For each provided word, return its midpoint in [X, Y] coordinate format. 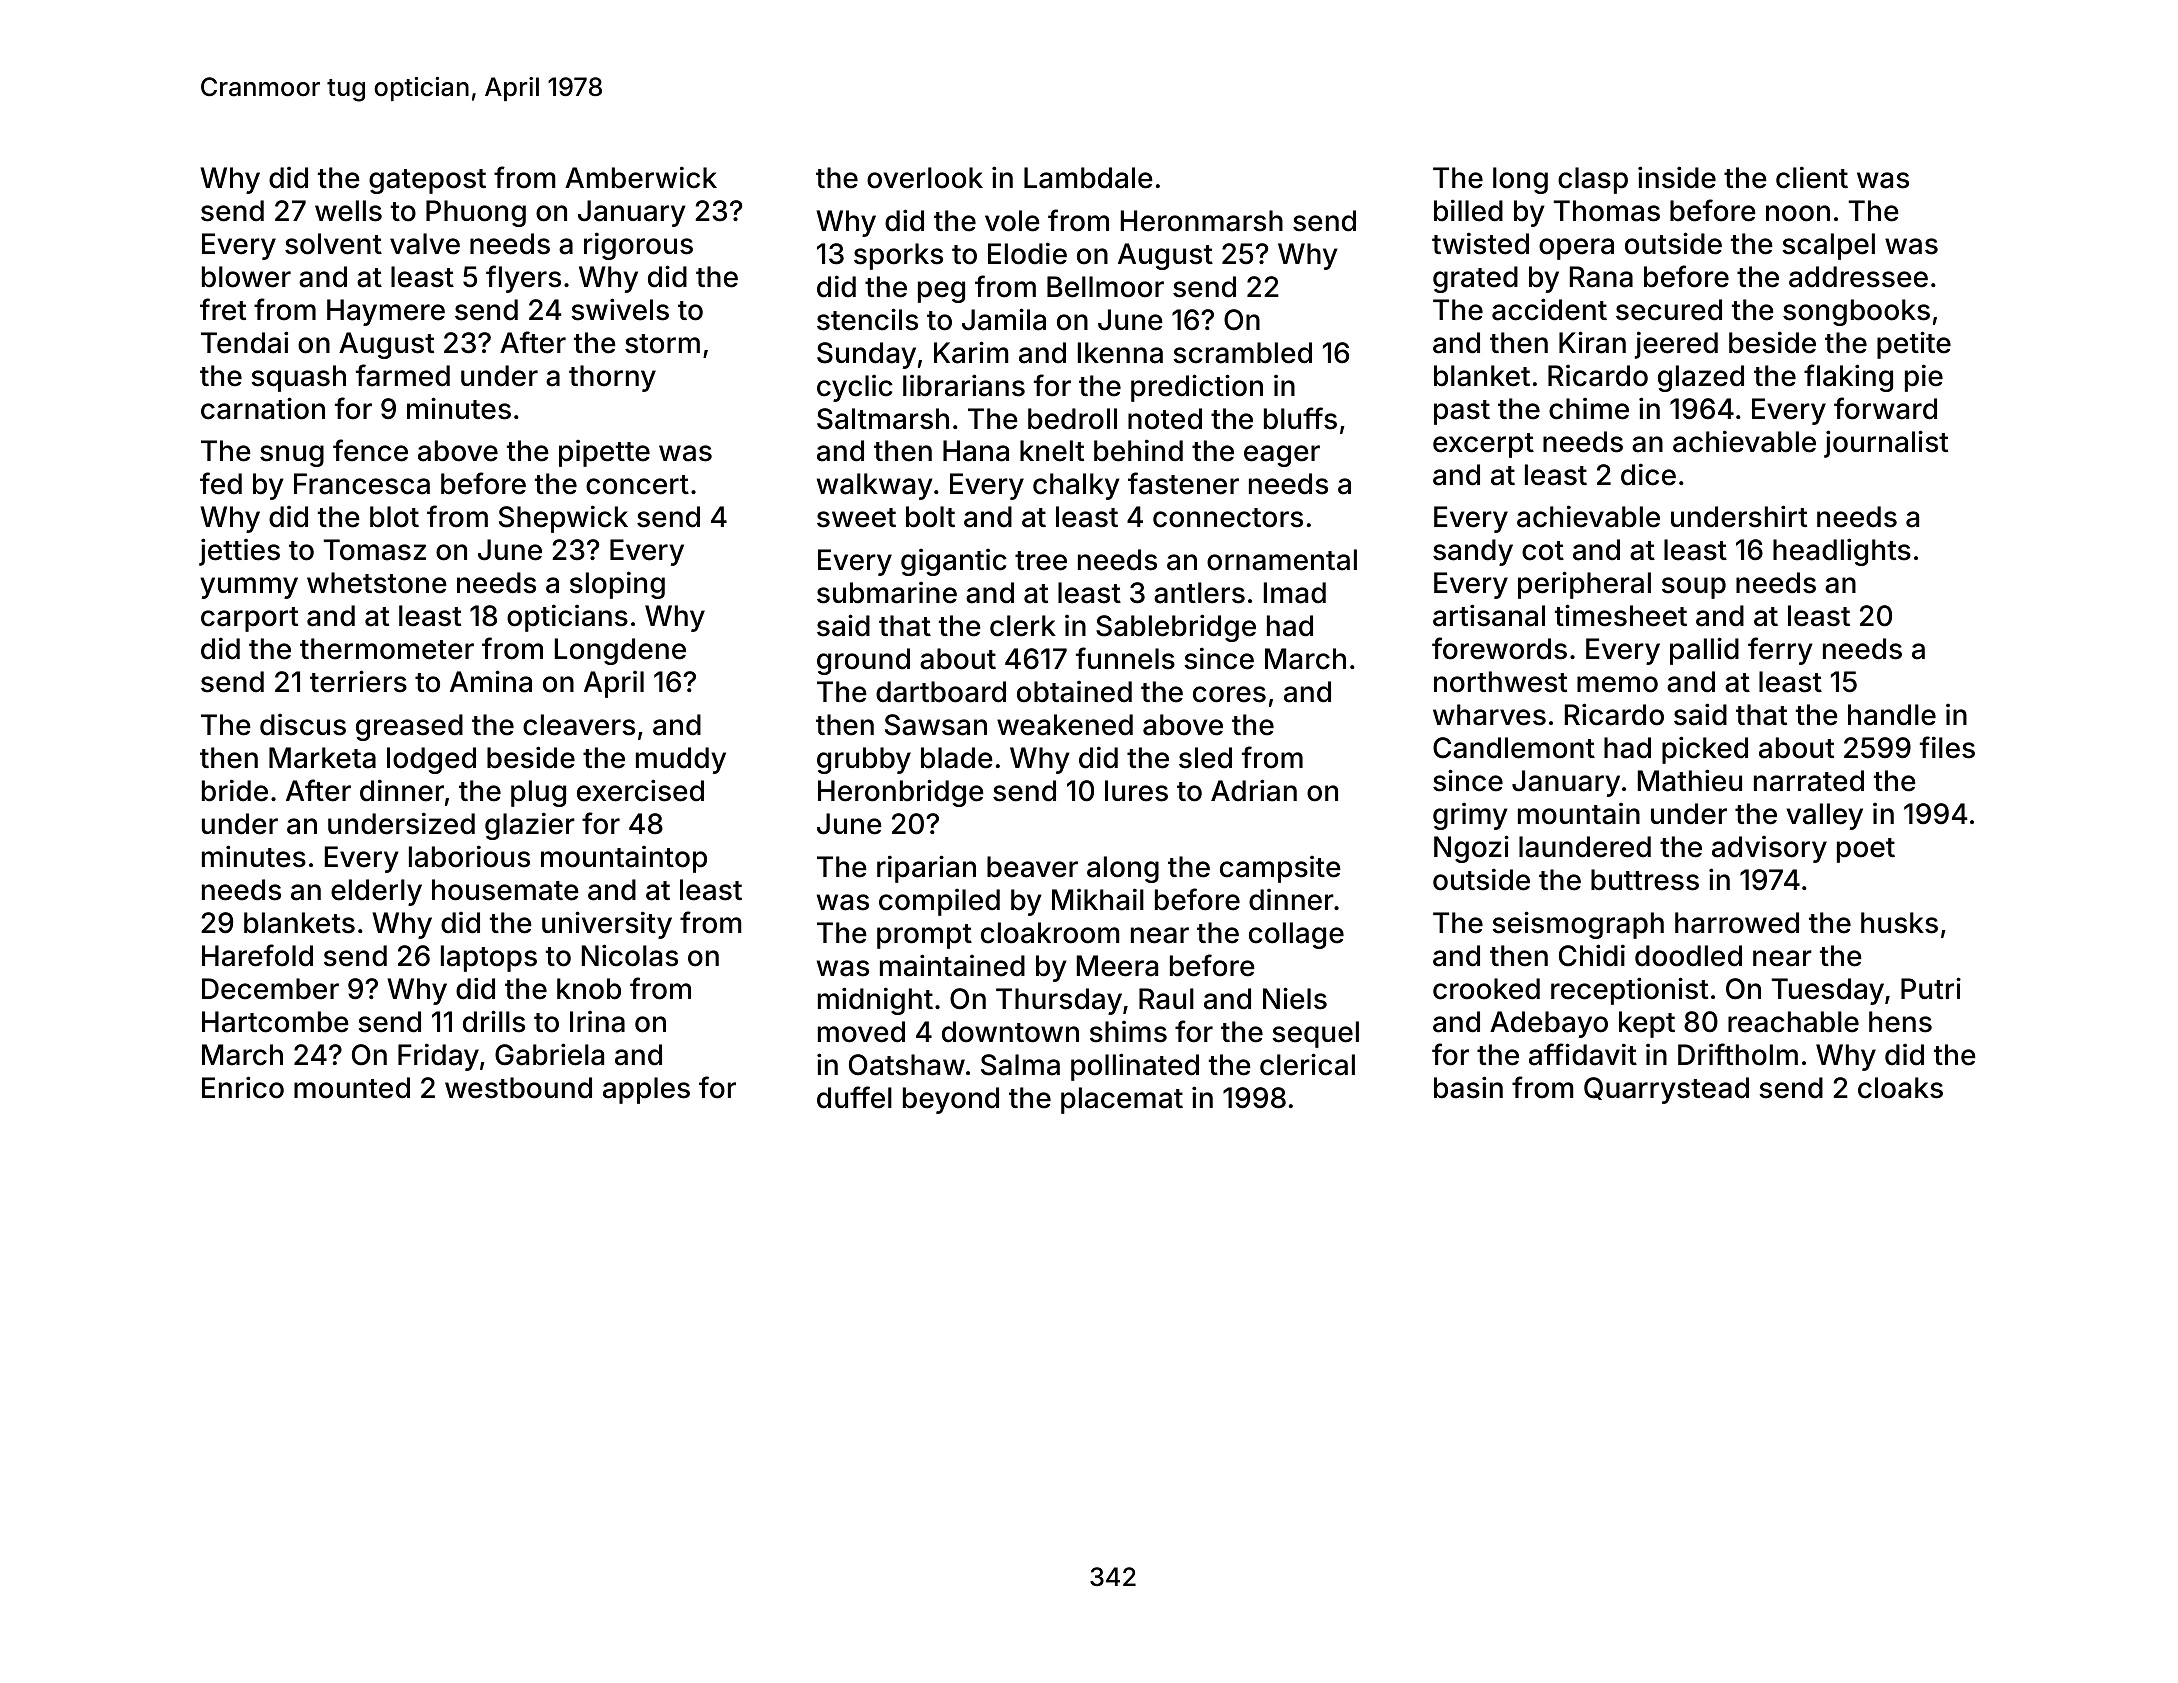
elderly [376, 892]
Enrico [243, 1087]
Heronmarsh [1202, 221]
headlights [1842, 552]
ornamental [1282, 560]
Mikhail [1098, 899]
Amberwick [641, 177]
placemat [1122, 1100]
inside [1677, 177]
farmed [403, 375]
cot [1543, 551]
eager [1282, 456]
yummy [249, 588]
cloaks [1900, 1088]
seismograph [1578, 925]
